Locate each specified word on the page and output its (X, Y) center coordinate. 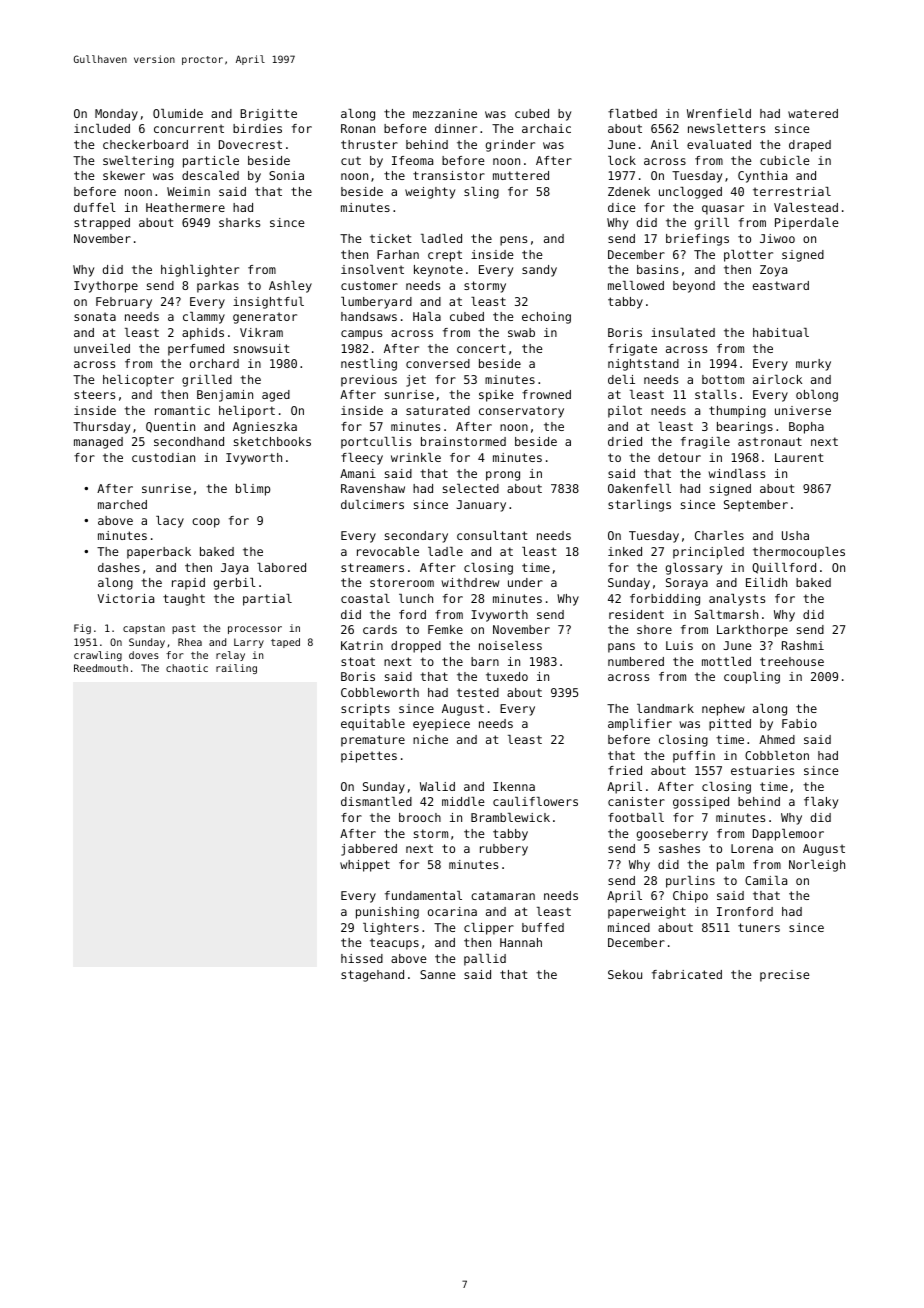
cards (380, 629)
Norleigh (817, 866)
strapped (102, 224)
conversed (438, 363)
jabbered (369, 850)
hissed (362, 958)
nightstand (643, 365)
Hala (427, 316)
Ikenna (514, 786)
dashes (119, 567)
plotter (748, 256)
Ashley (290, 287)
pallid (485, 960)
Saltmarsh (726, 614)
